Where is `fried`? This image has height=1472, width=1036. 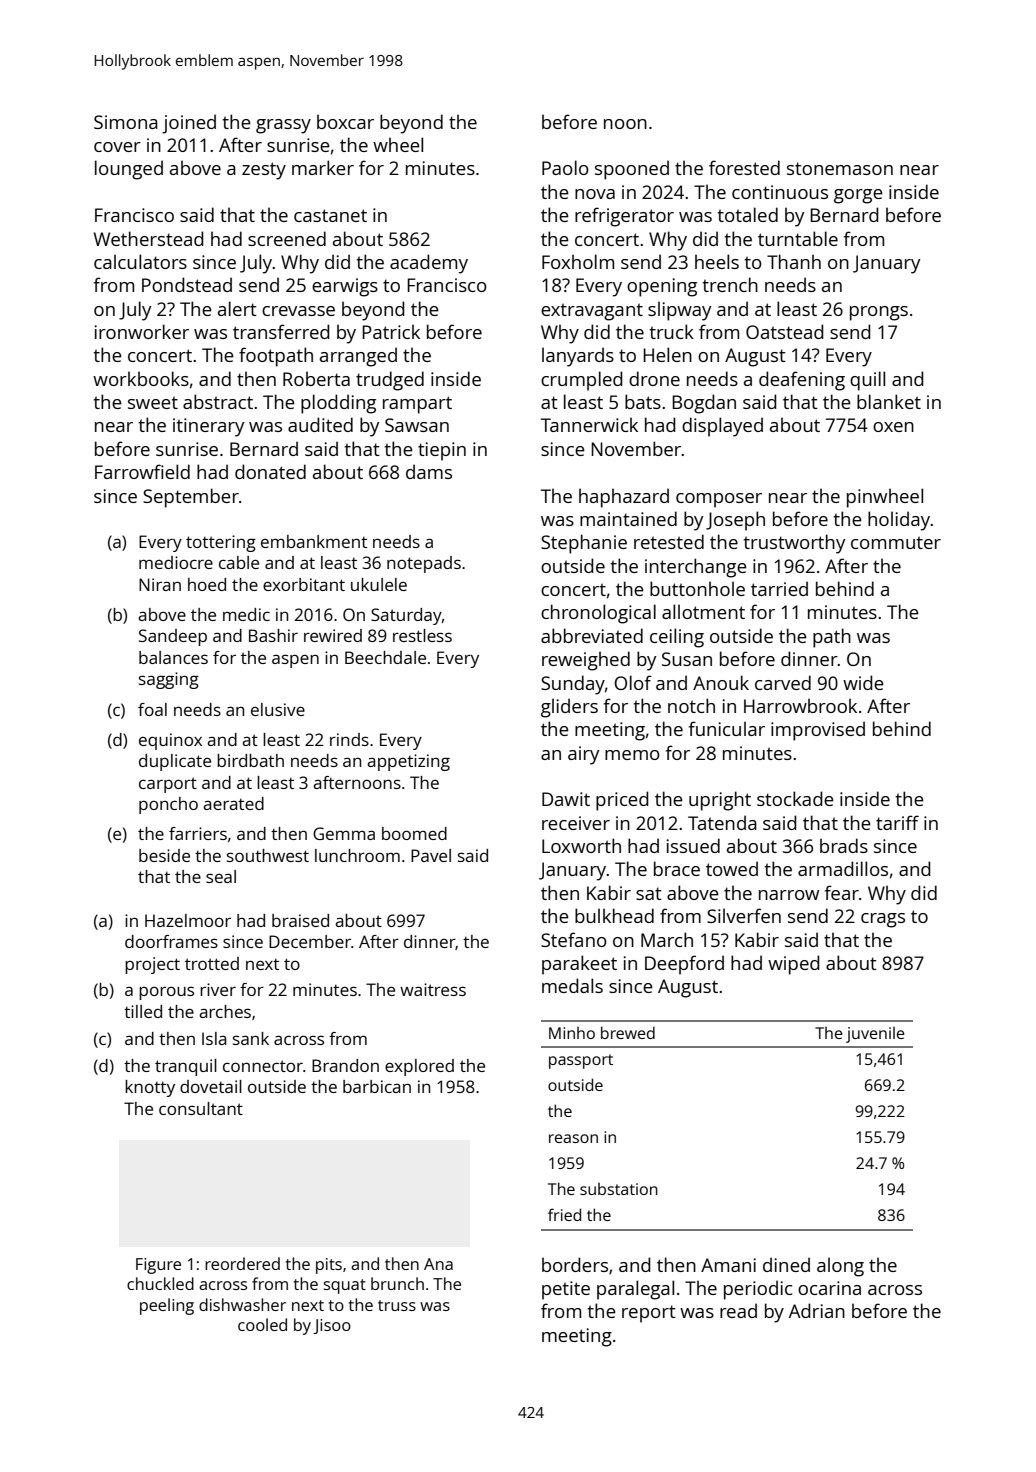 fried is located at coordinates (564, 1214).
